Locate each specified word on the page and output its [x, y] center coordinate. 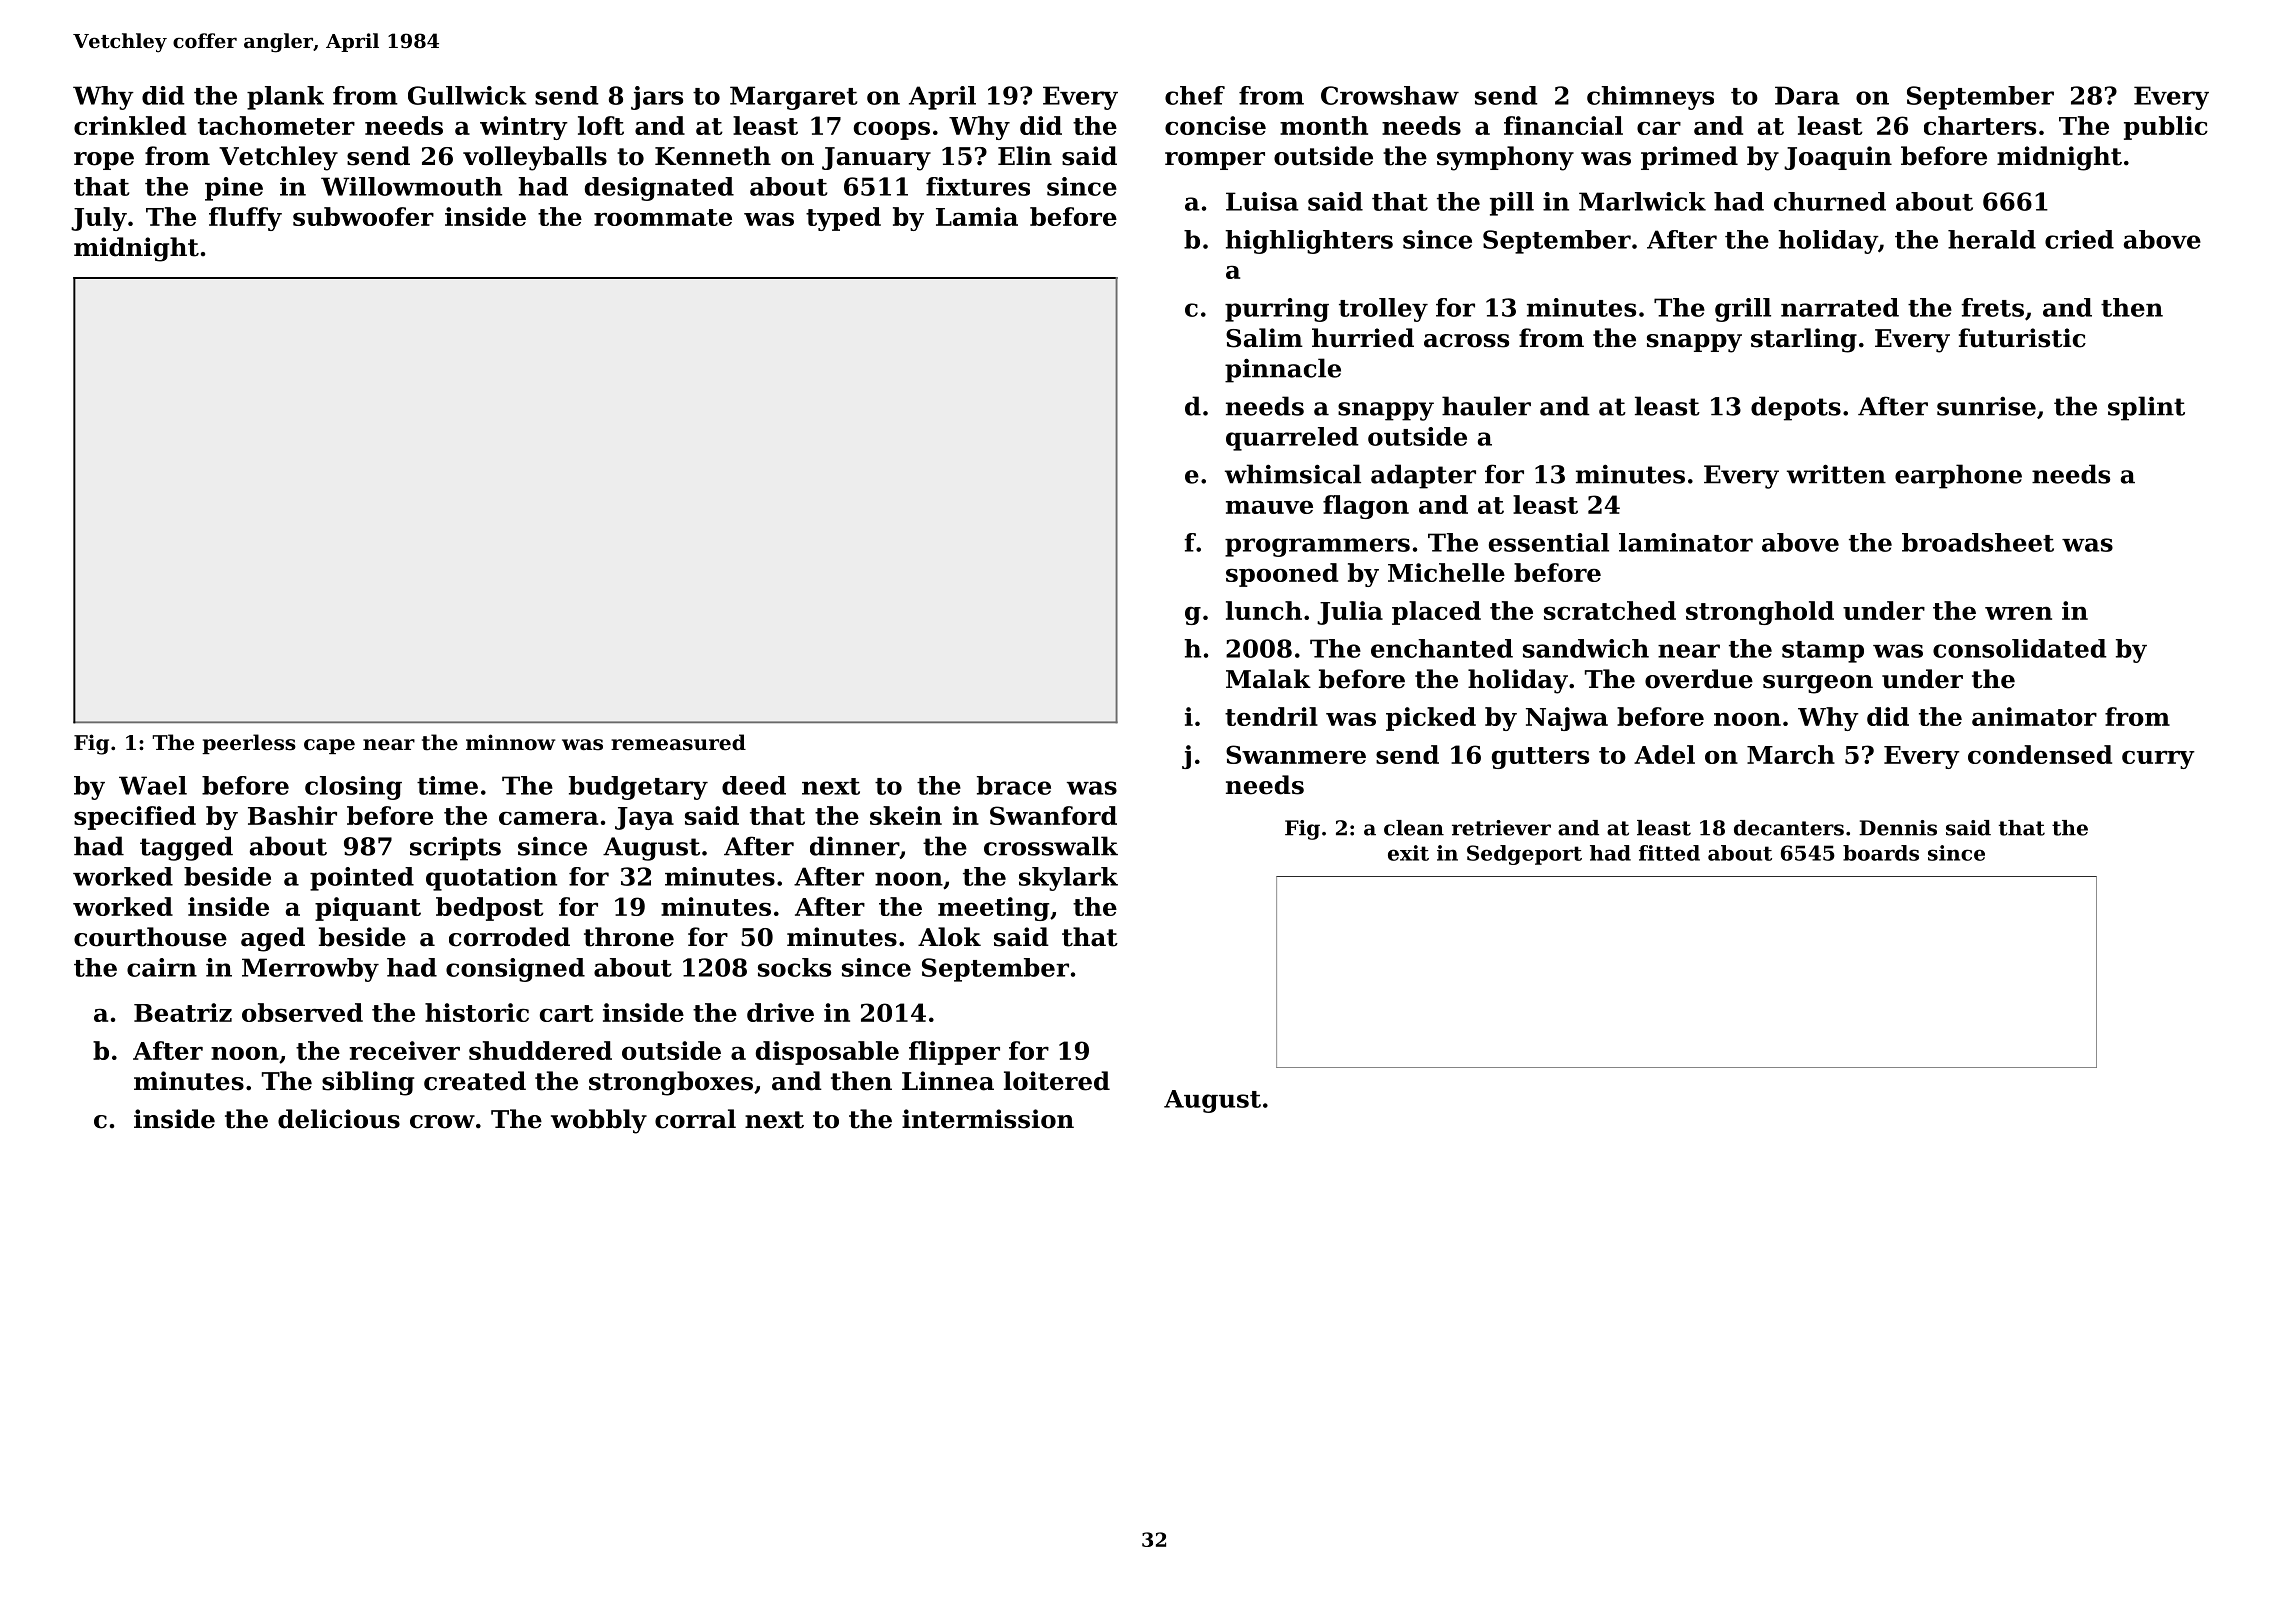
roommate [663, 217]
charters [1980, 125]
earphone [1958, 476]
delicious [339, 1119]
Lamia [977, 216]
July [99, 219]
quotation [491, 879]
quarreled [1292, 439]
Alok [949, 937]
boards [1881, 853]
